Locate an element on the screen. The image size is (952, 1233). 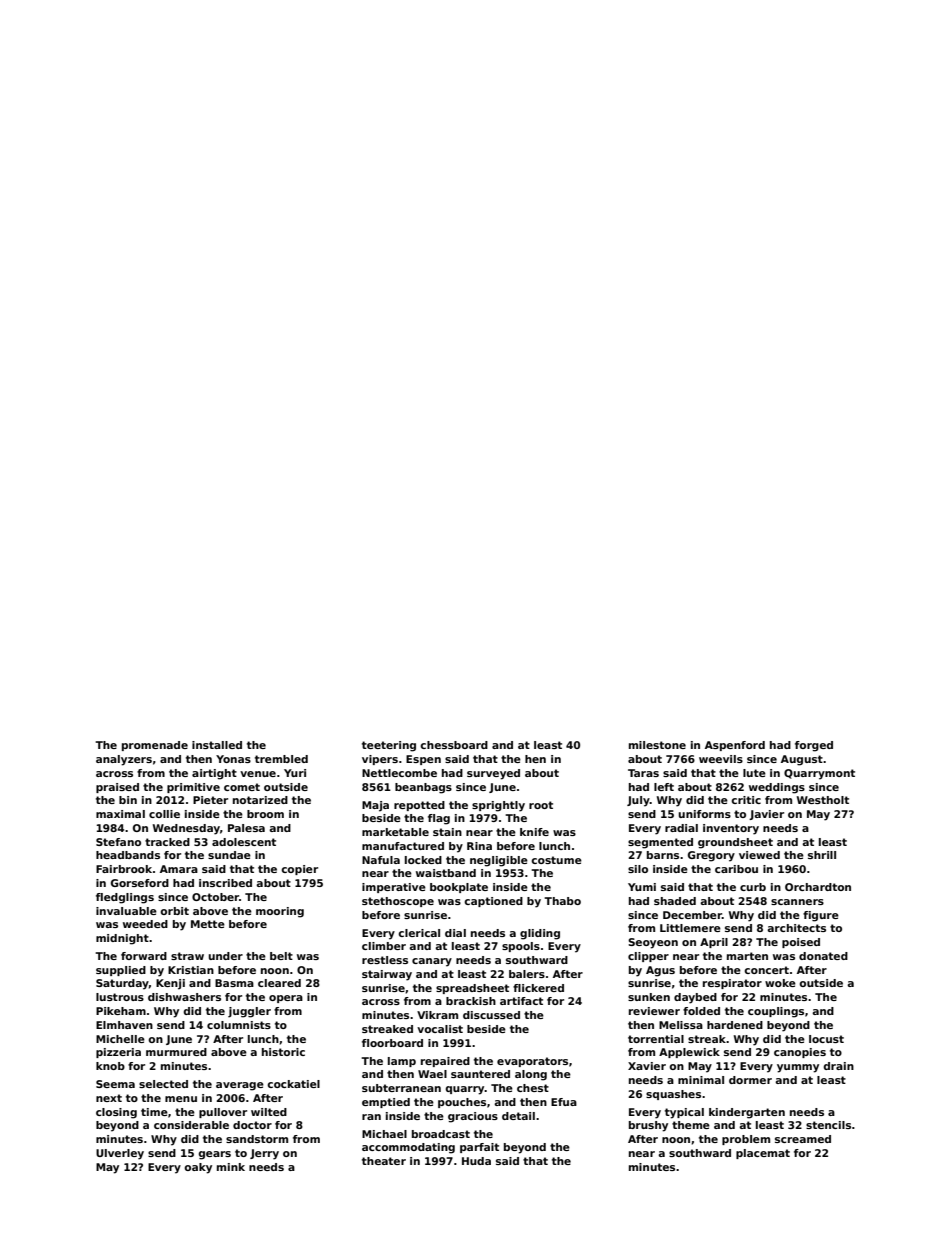
uniforms is located at coordinates (704, 814).
